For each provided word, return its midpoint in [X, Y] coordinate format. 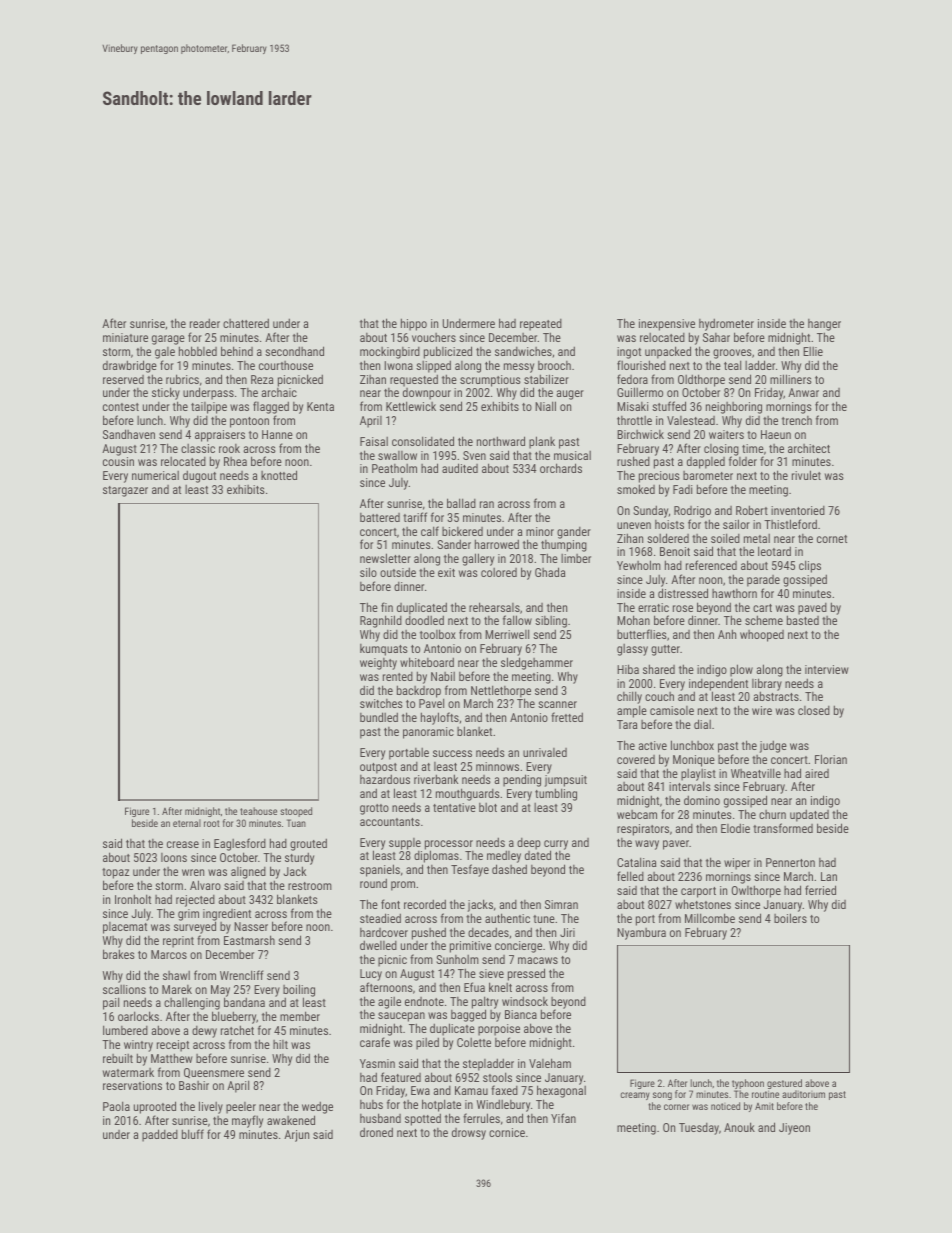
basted [803, 620]
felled [630, 876]
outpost [378, 769]
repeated [541, 324]
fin [387, 607]
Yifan [563, 1118]
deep [529, 843]
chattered [246, 323]
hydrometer [726, 324]
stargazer [125, 491]
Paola [116, 1106]
